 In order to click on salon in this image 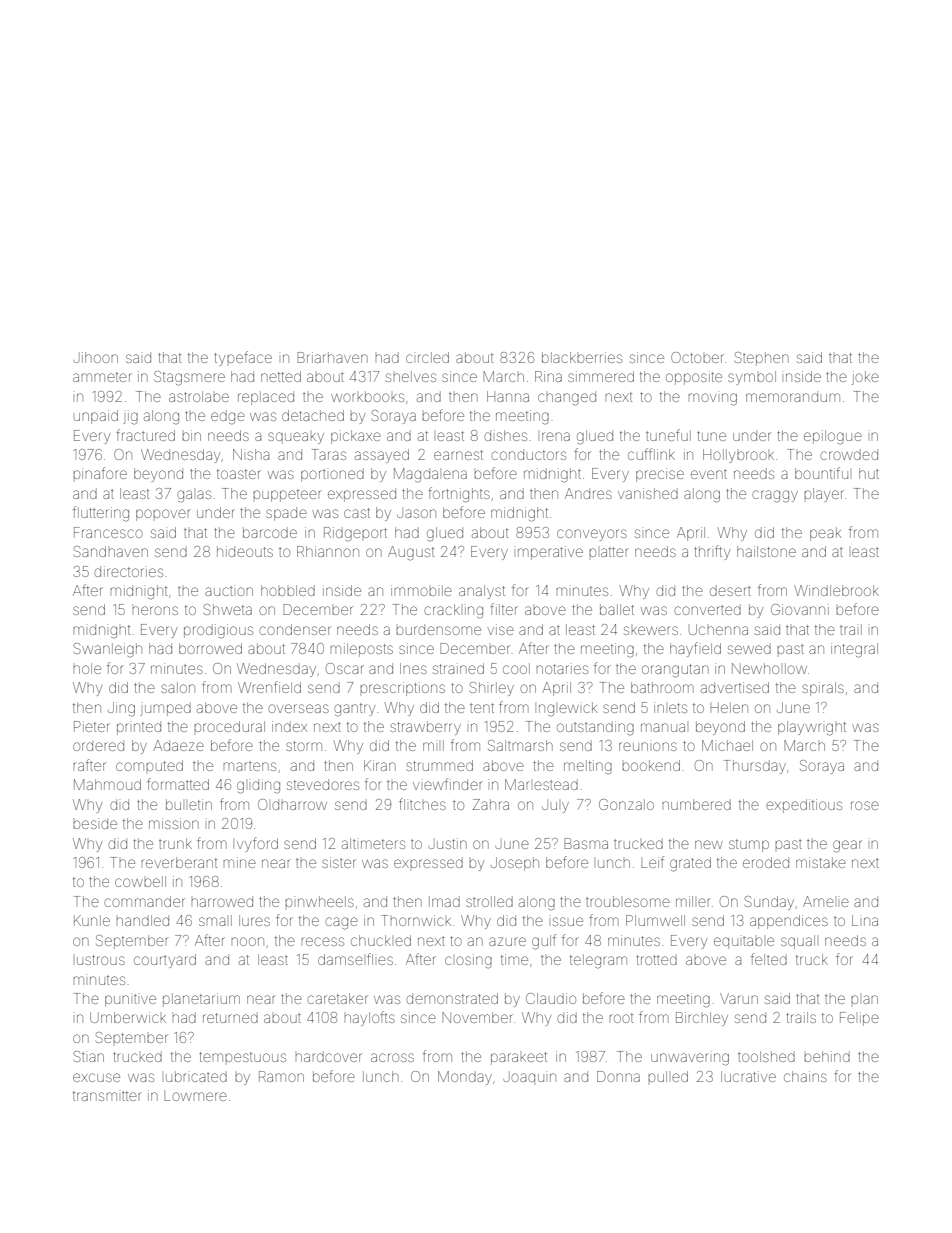, I will do `click(178, 687)`.
